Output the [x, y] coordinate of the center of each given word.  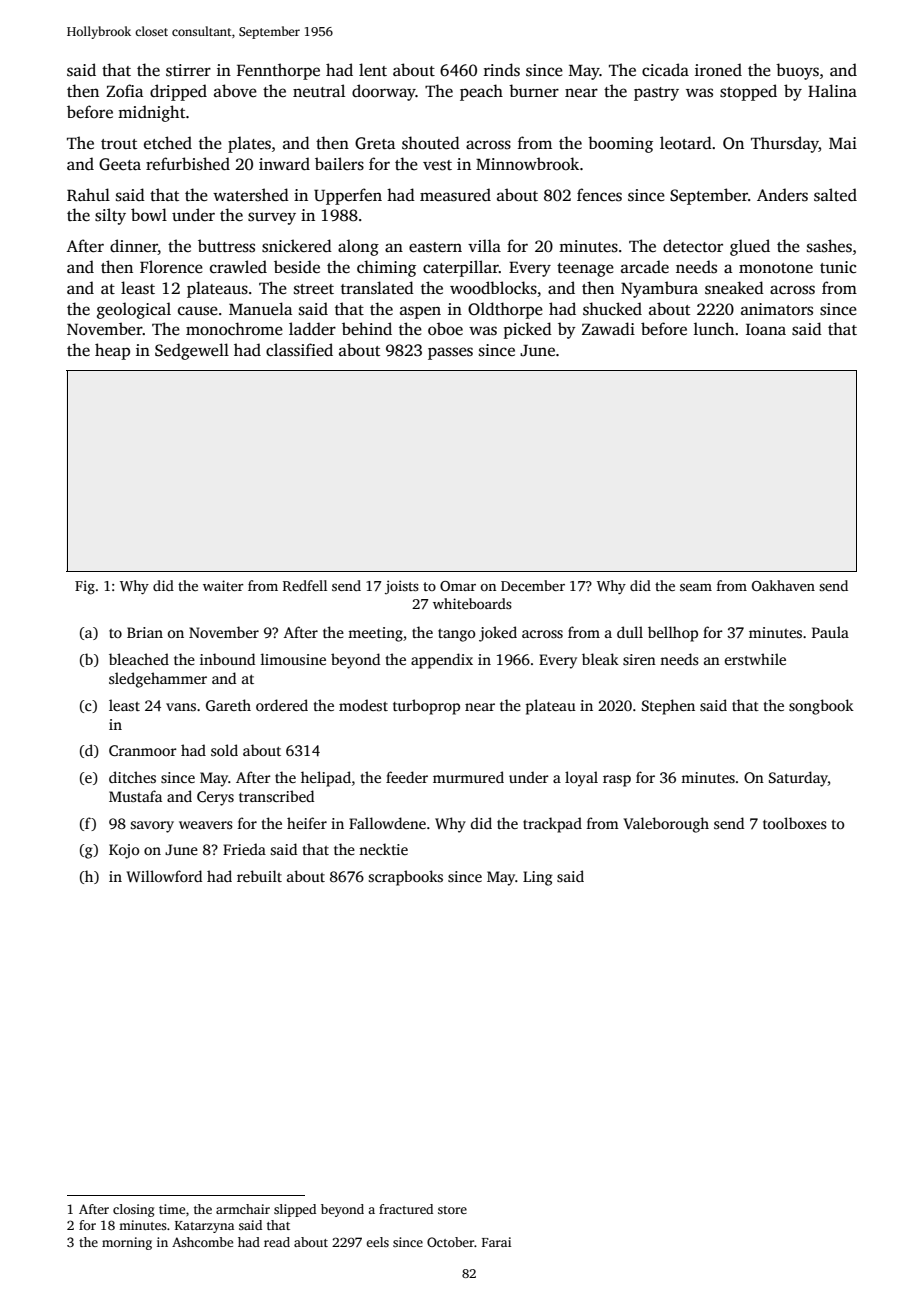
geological [134, 310]
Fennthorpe [278, 71]
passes [450, 353]
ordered [282, 705]
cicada [665, 70]
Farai [496, 1242]
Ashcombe [202, 1242]
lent [373, 70]
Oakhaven [783, 585]
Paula [830, 632]
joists [402, 587]
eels [377, 1242]
